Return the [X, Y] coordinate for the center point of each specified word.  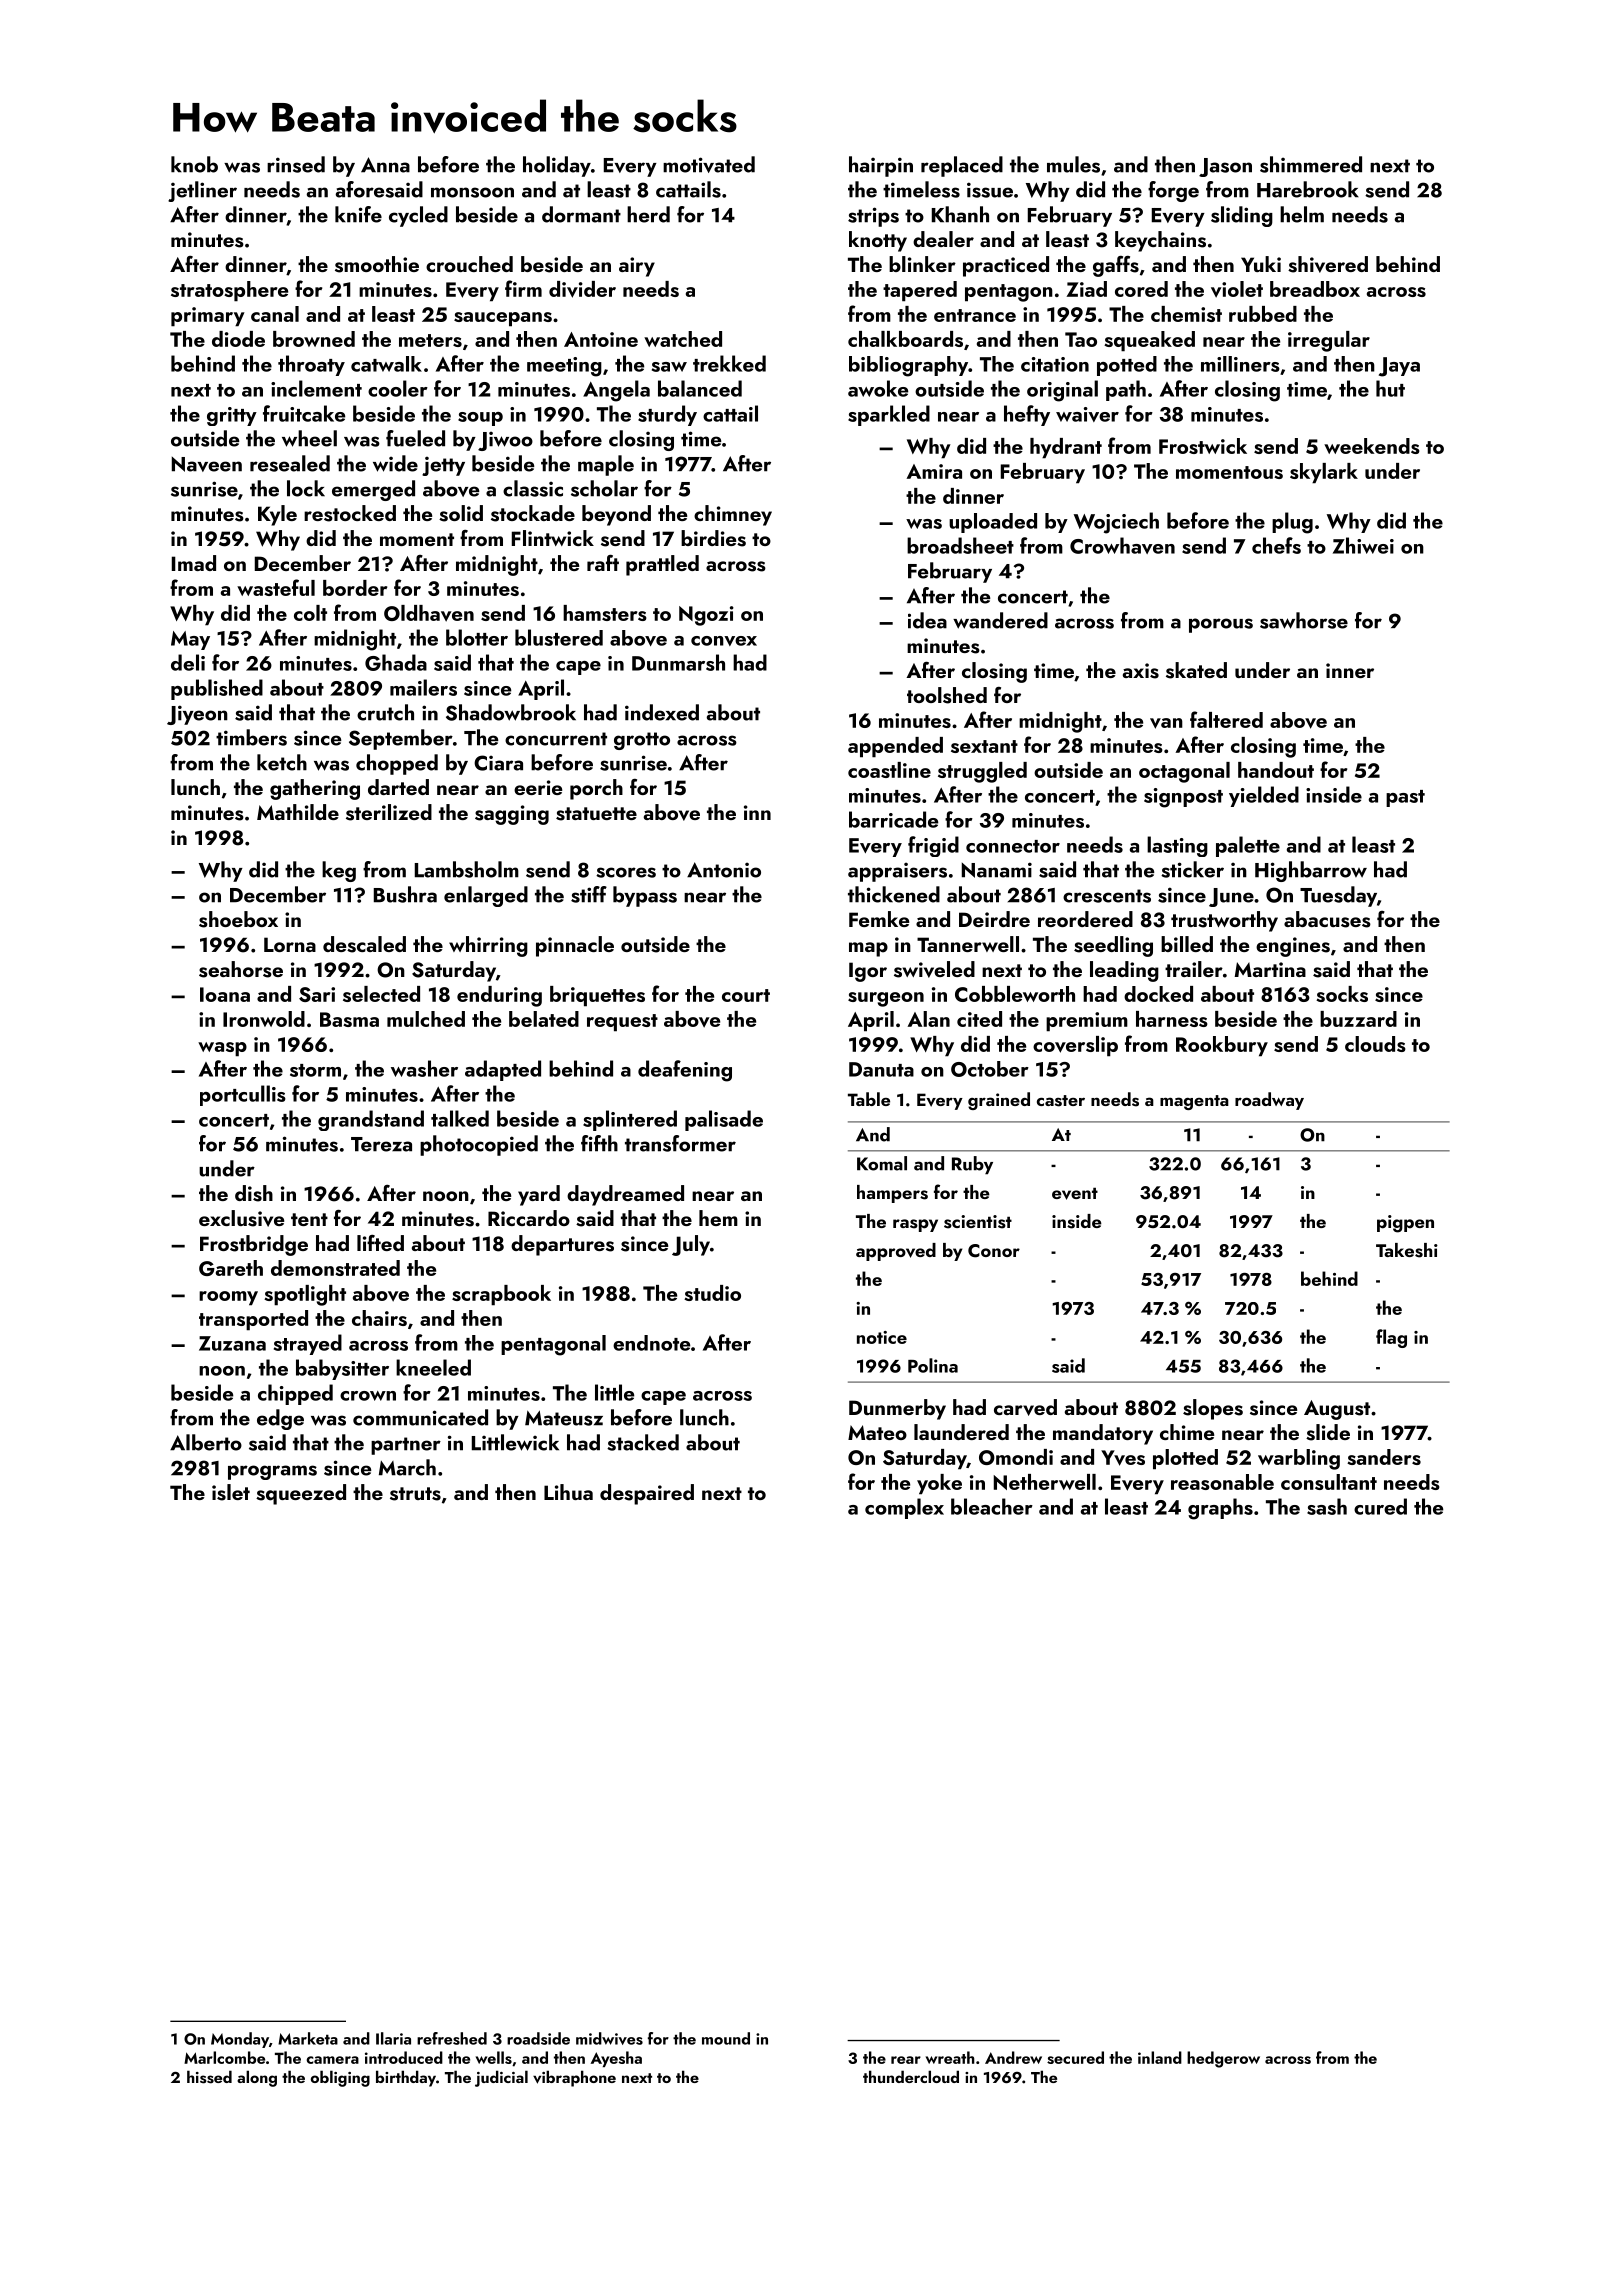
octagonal [1184, 772]
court [746, 995]
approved [896, 1252]
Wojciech [1116, 523]
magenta [1194, 1102]
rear [906, 2060]
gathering [315, 789]
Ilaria [393, 2038]
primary [208, 317]
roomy [228, 1298]
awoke [878, 388]
